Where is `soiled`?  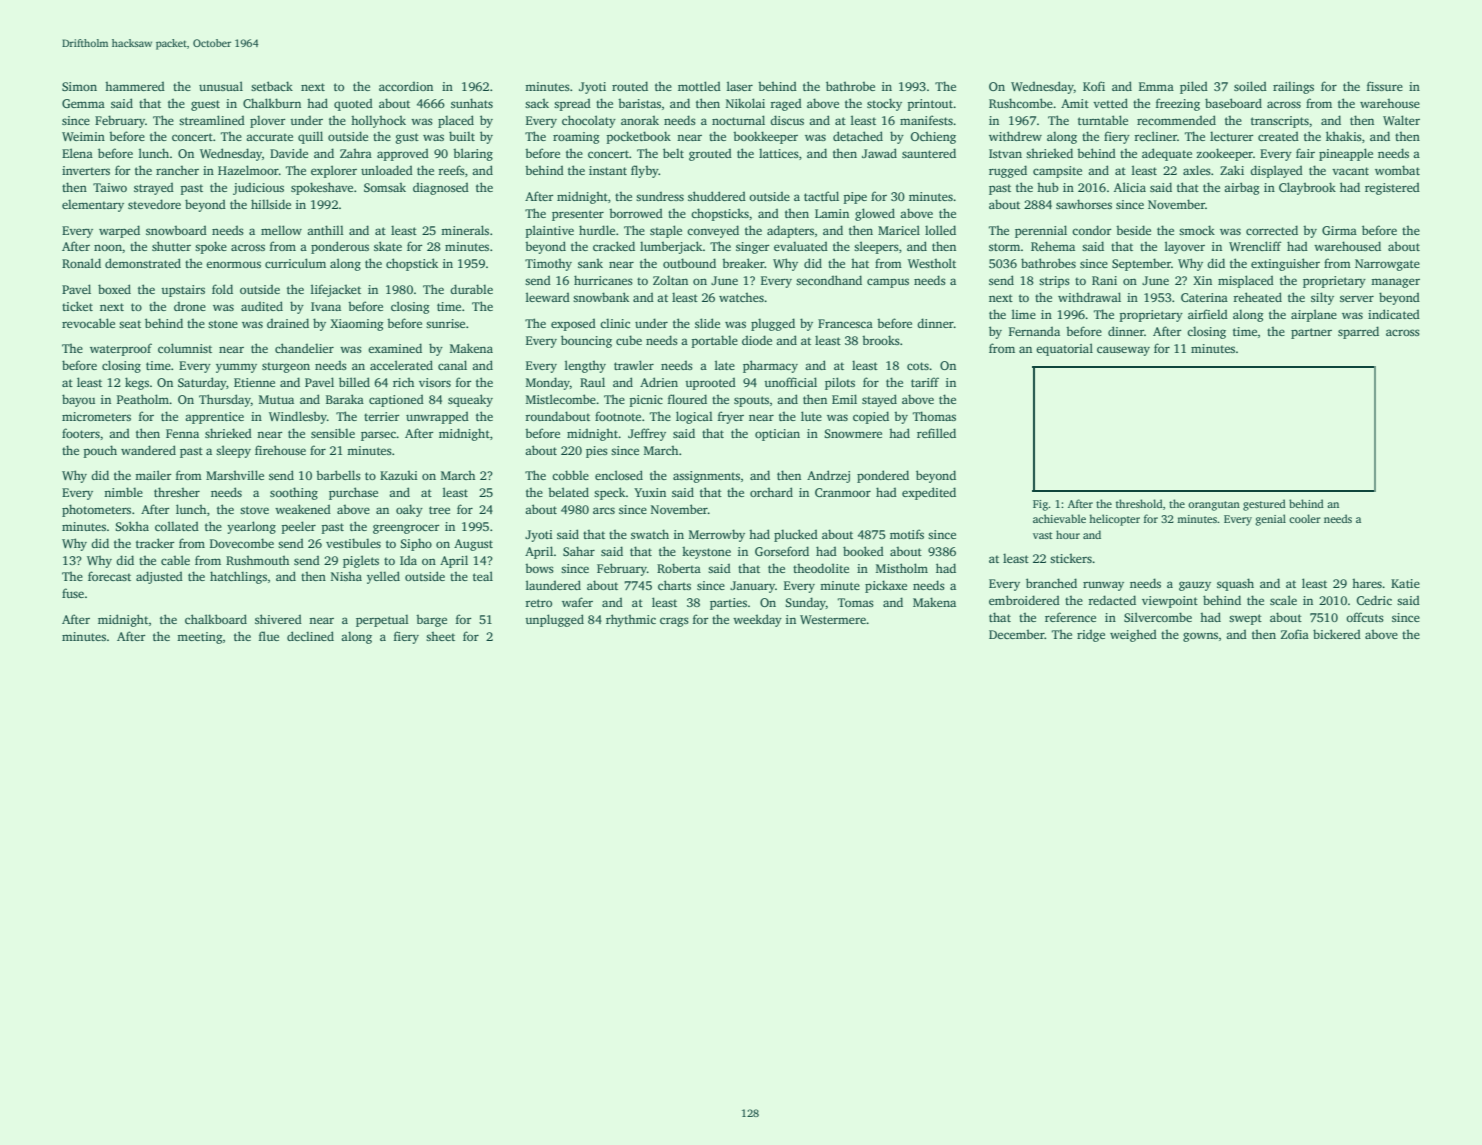 soiled is located at coordinates (1250, 86).
